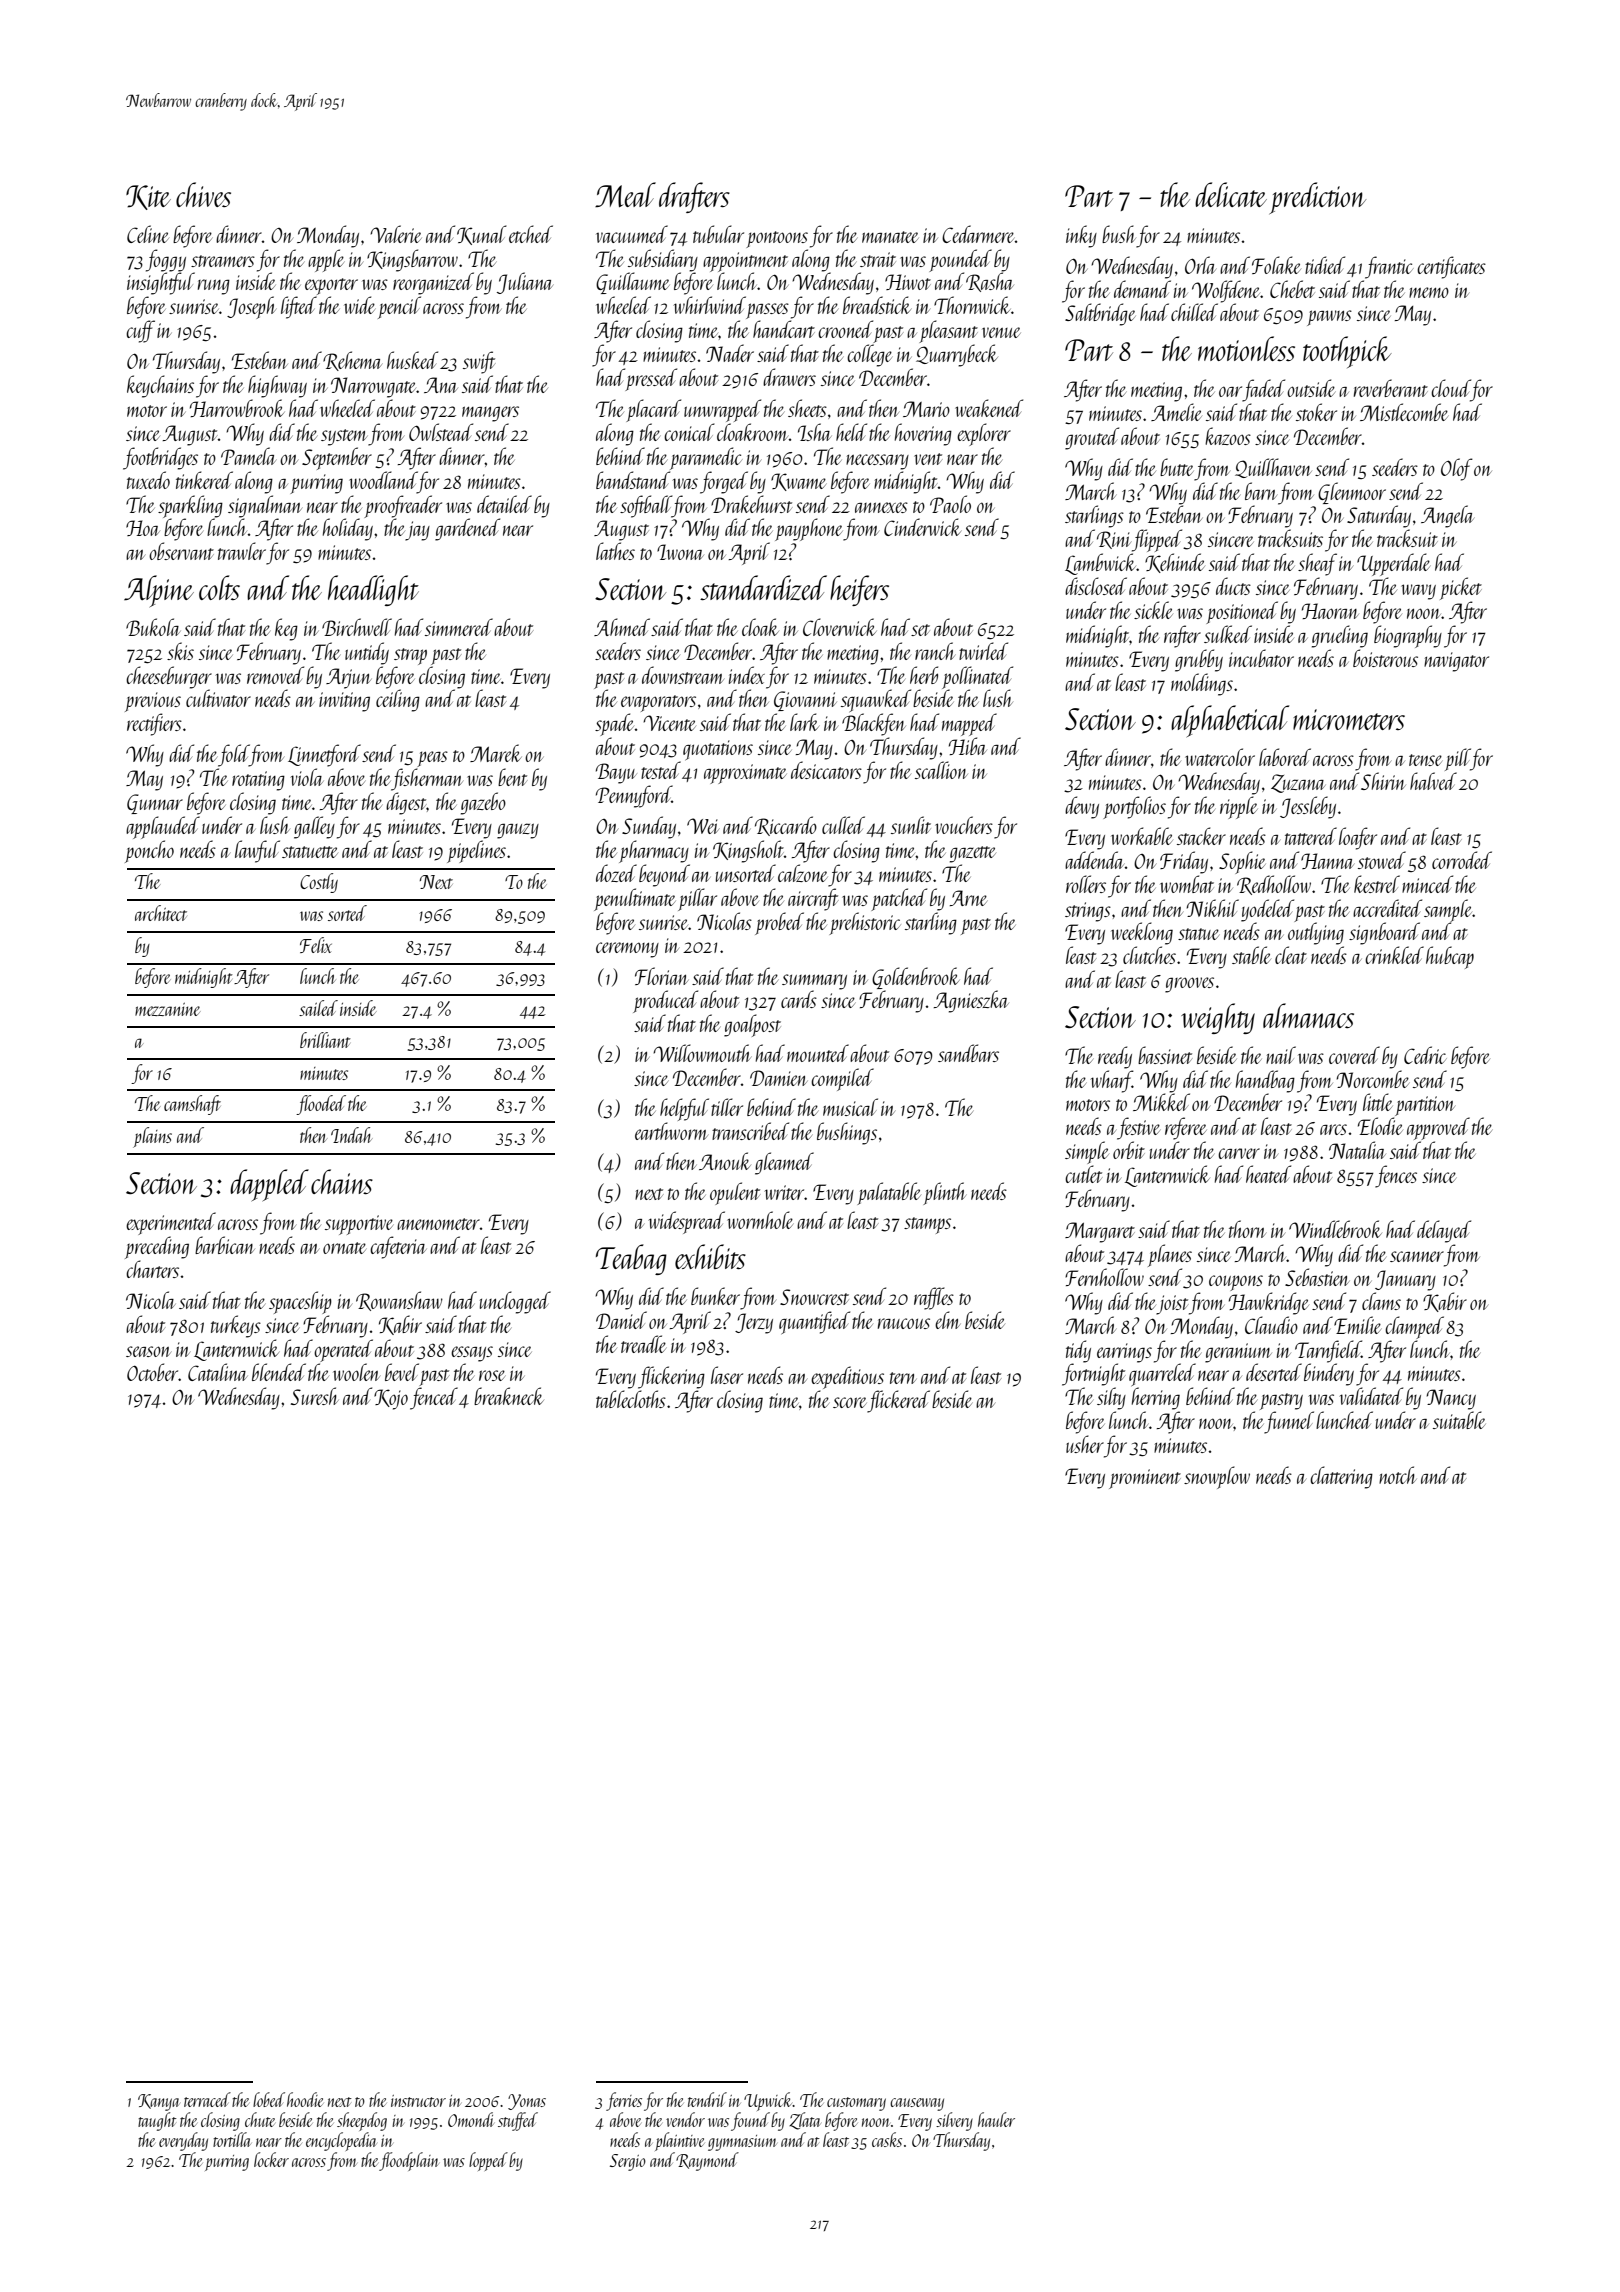 Image resolution: width=1620 pixels, height=2292 pixels. What do you see at coordinates (527, 2102) in the screenshot?
I see `Yonas` at bounding box center [527, 2102].
